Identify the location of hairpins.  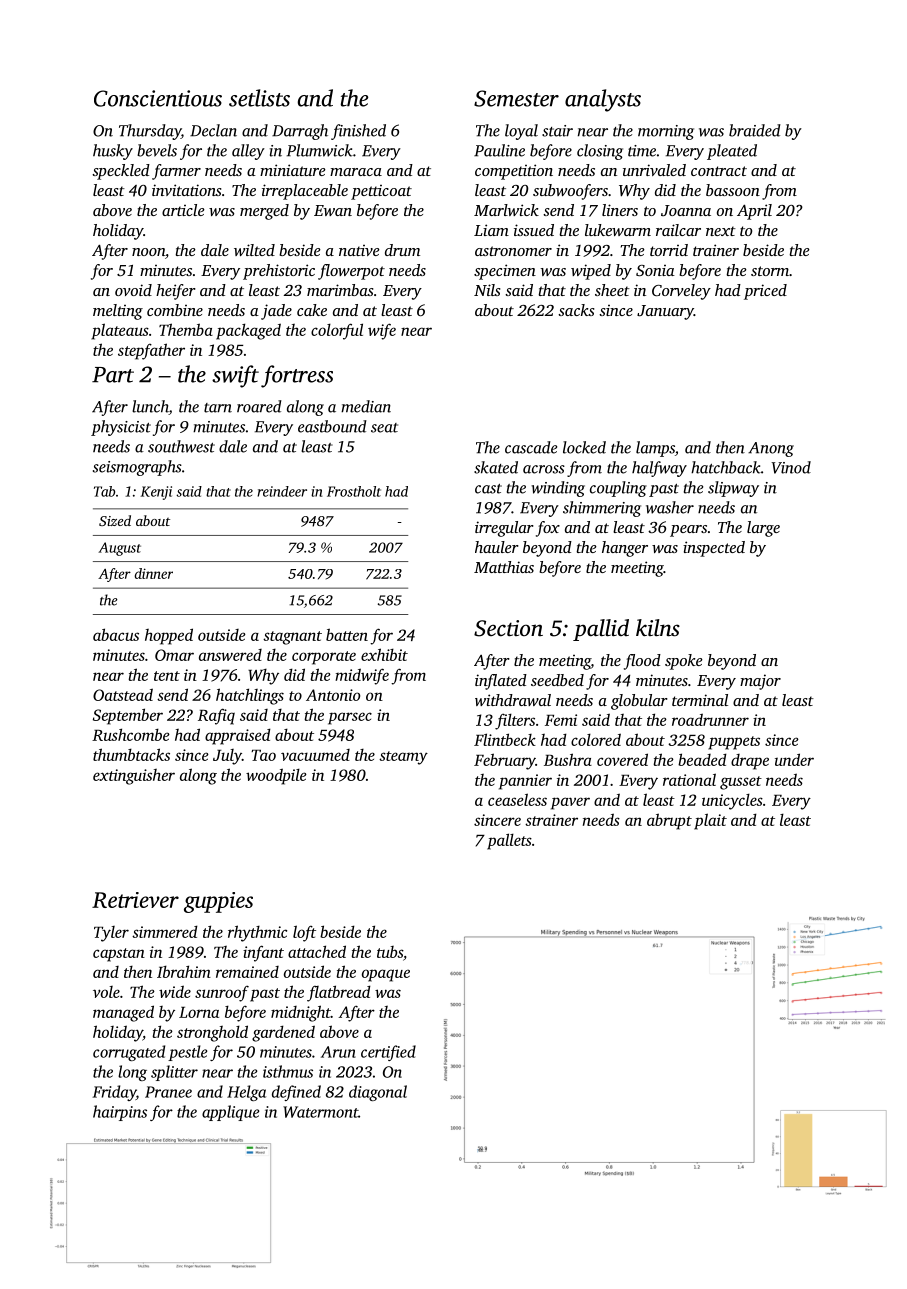
(120, 1113).
